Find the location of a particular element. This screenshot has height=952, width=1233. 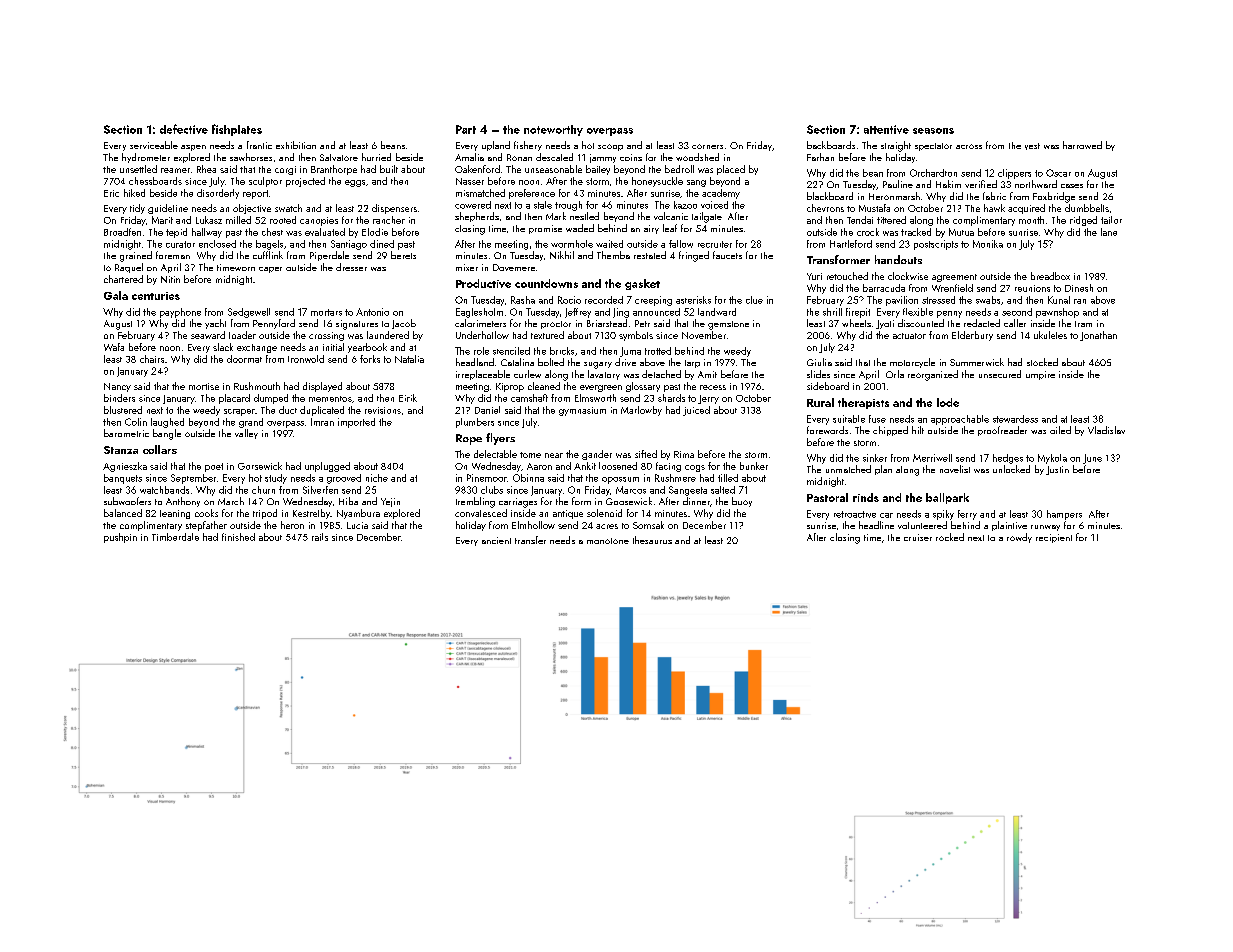

ridged is located at coordinates (1083, 221).
